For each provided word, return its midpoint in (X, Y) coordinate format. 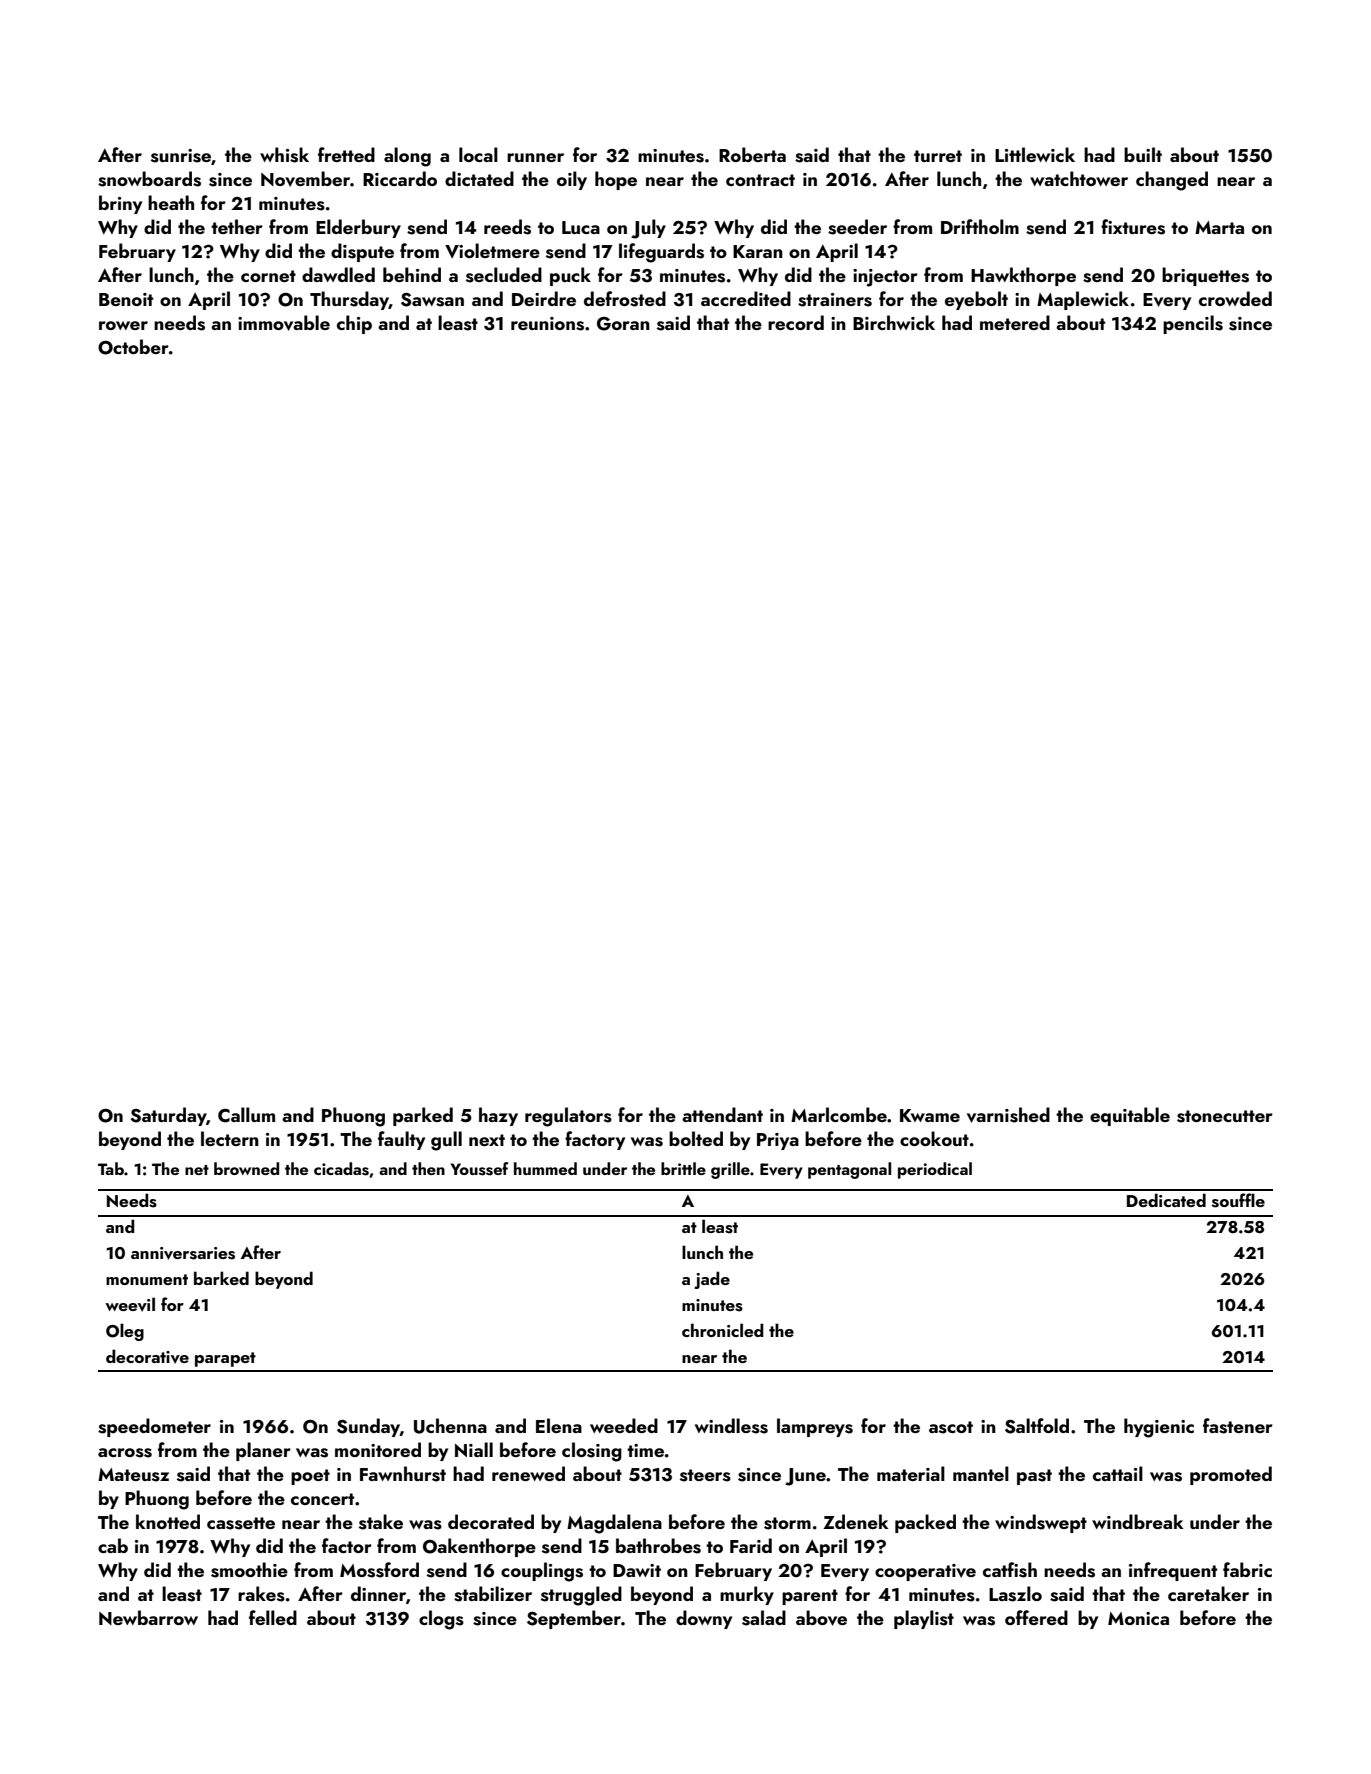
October (133, 347)
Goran (623, 324)
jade (712, 1280)
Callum (246, 1115)
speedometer (154, 1427)
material (911, 1473)
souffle (1238, 1200)
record (796, 322)
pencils (1193, 324)
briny (120, 204)
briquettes (1205, 276)
